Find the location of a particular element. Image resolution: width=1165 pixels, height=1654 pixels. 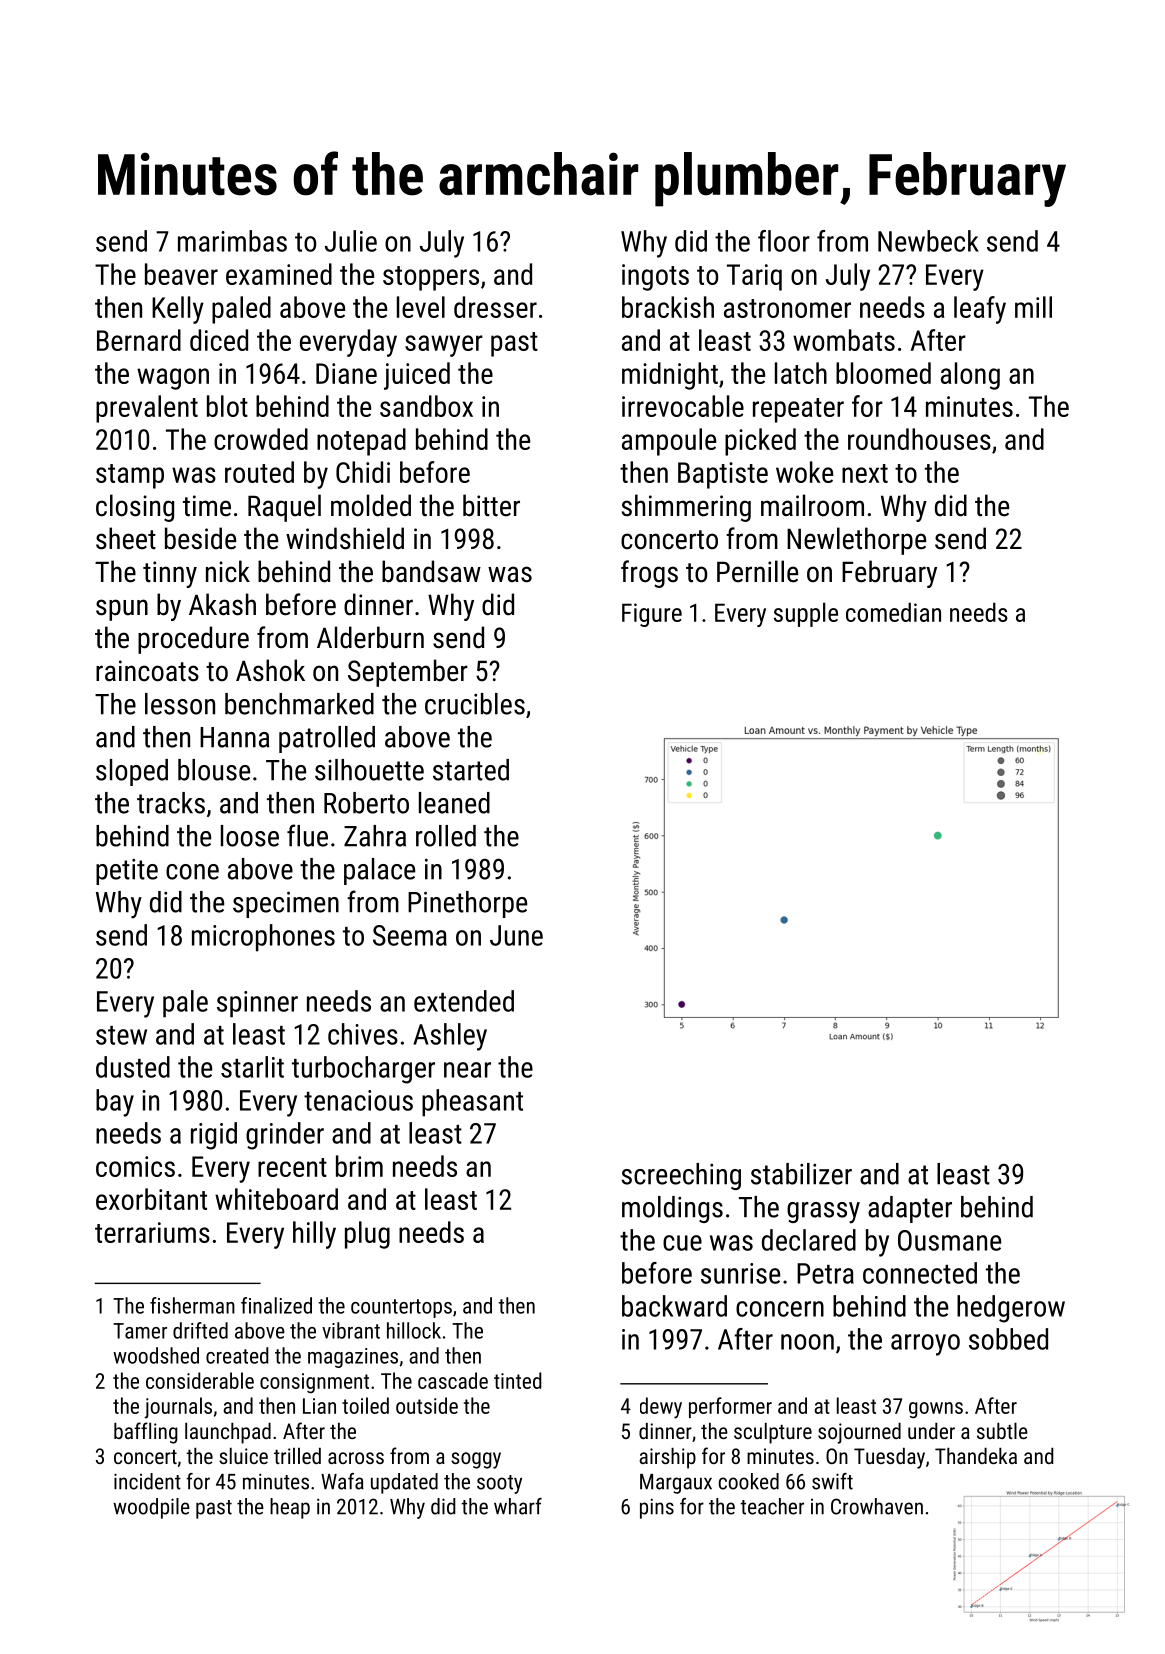

leafy is located at coordinates (980, 310).
